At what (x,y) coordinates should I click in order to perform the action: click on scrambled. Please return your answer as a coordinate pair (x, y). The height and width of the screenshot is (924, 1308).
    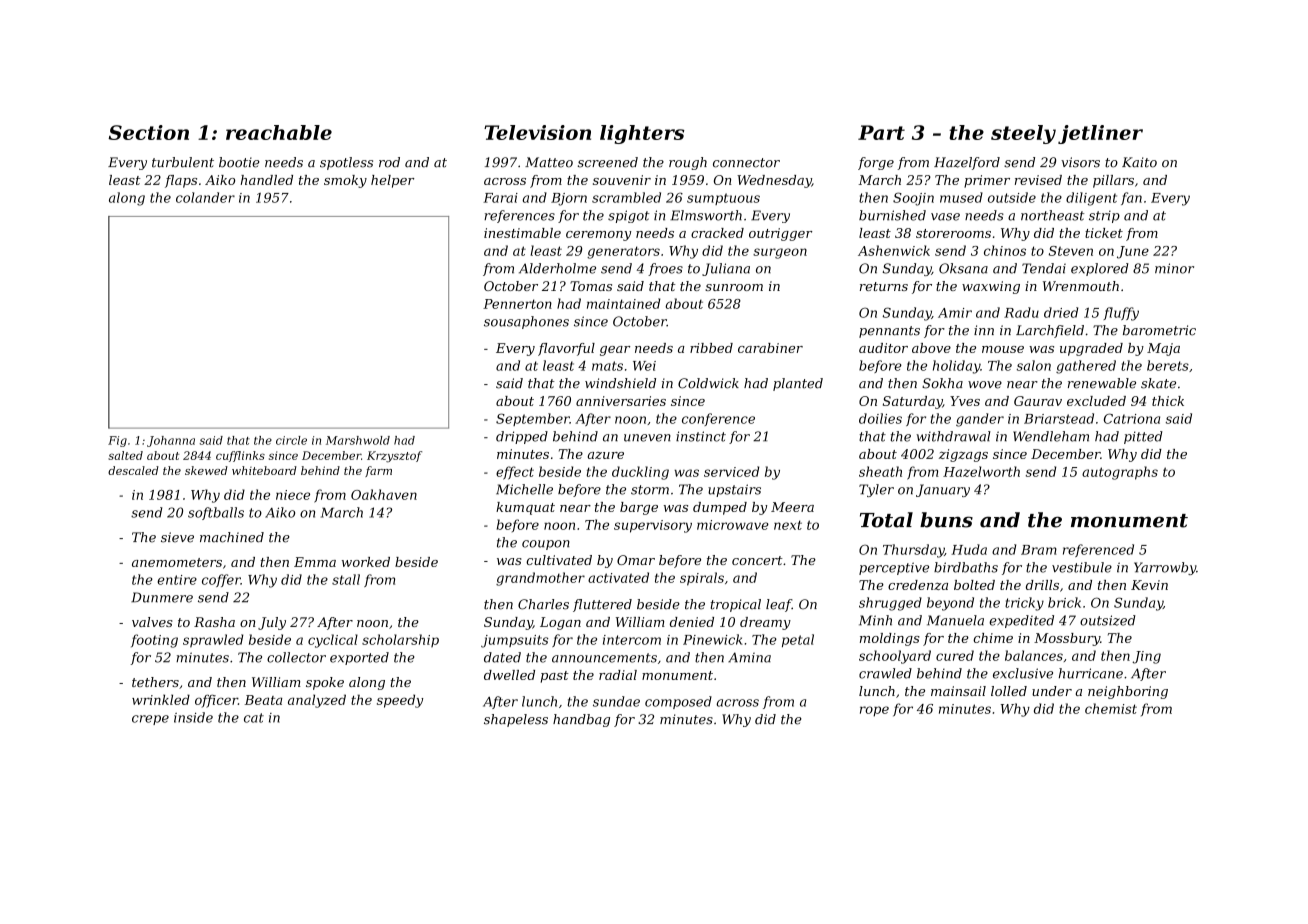
    Looking at the image, I should click on (626, 197).
